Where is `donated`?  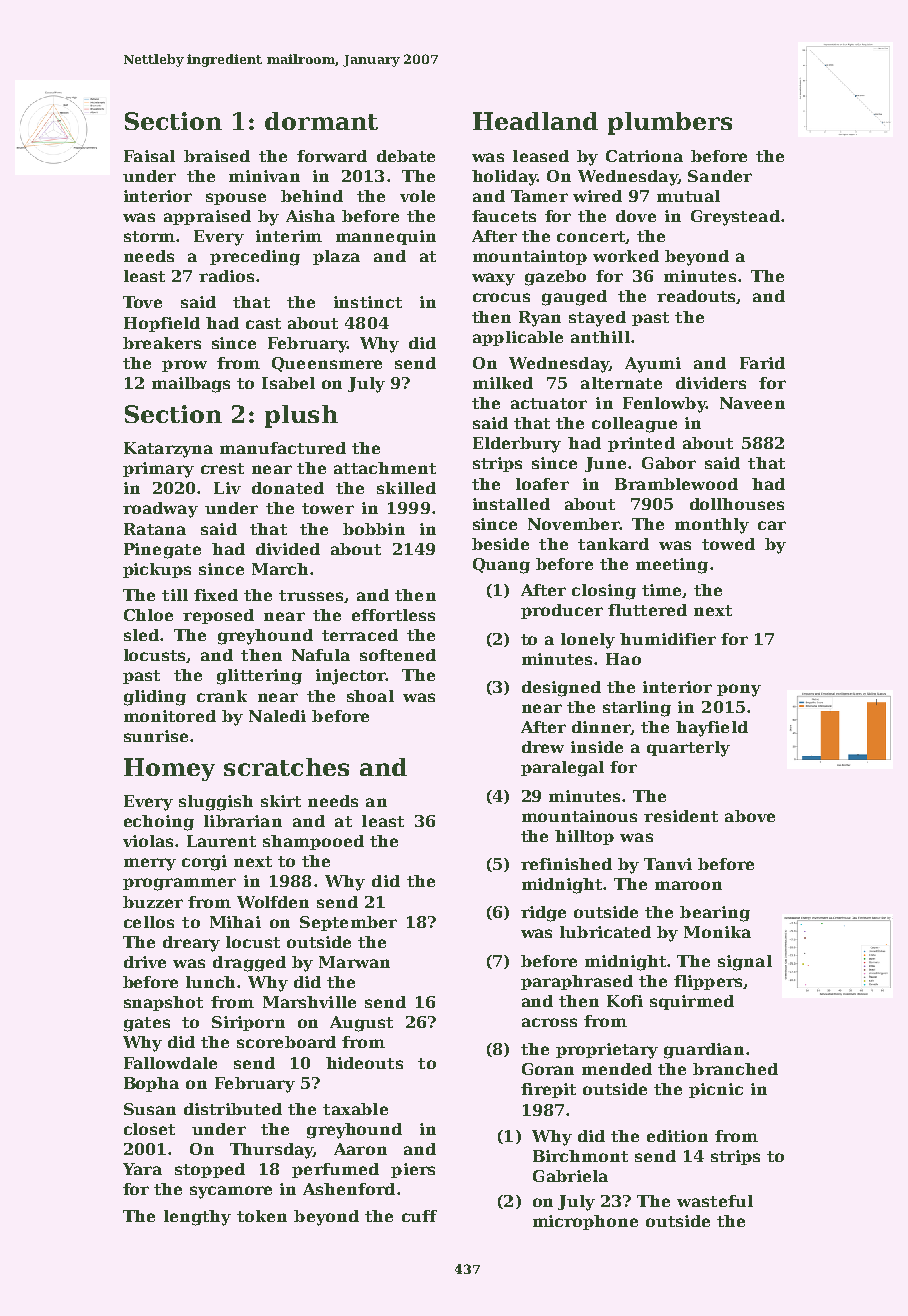
donated is located at coordinates (288, 488).
